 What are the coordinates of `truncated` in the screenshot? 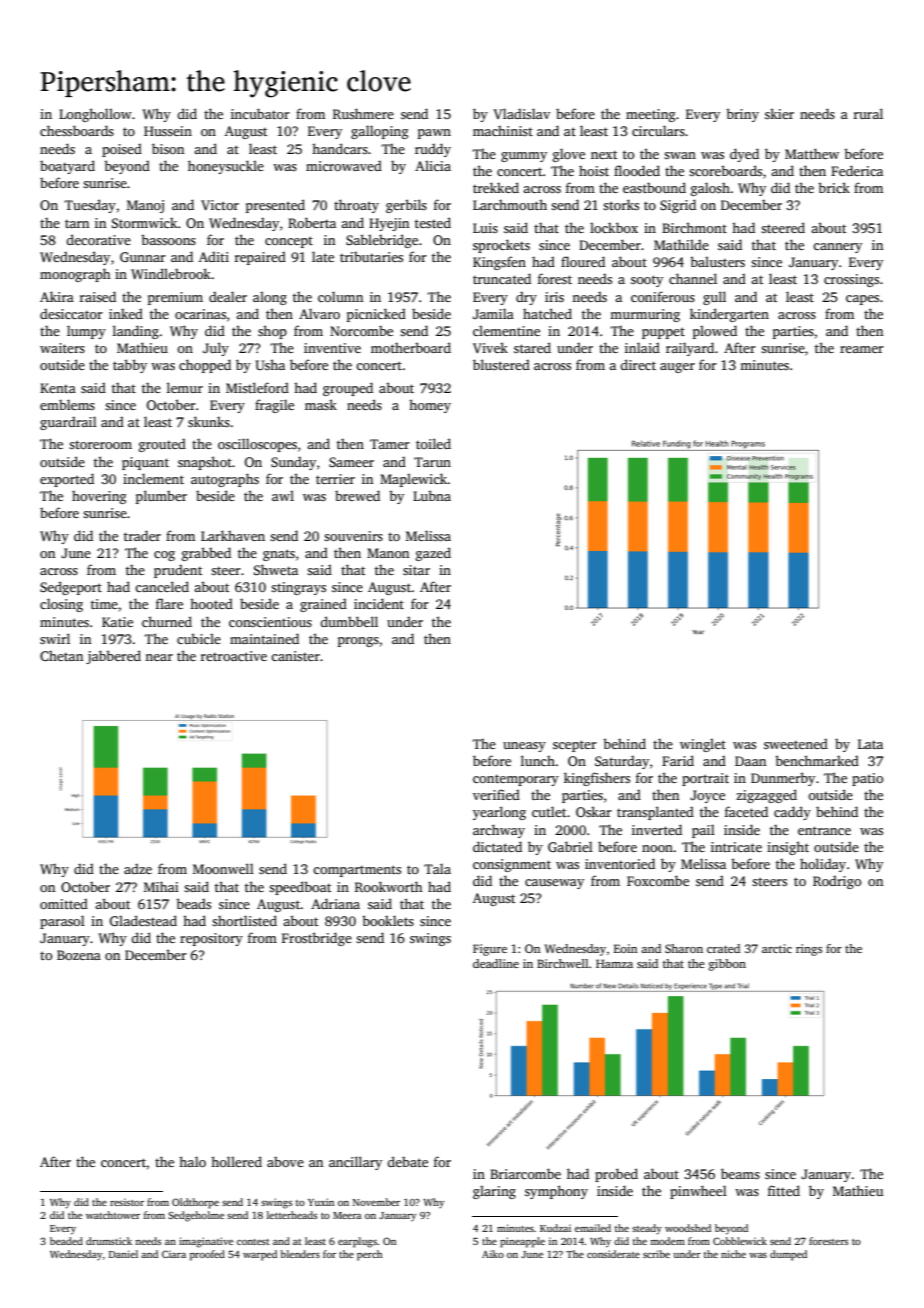 It's located at (502, 278).
